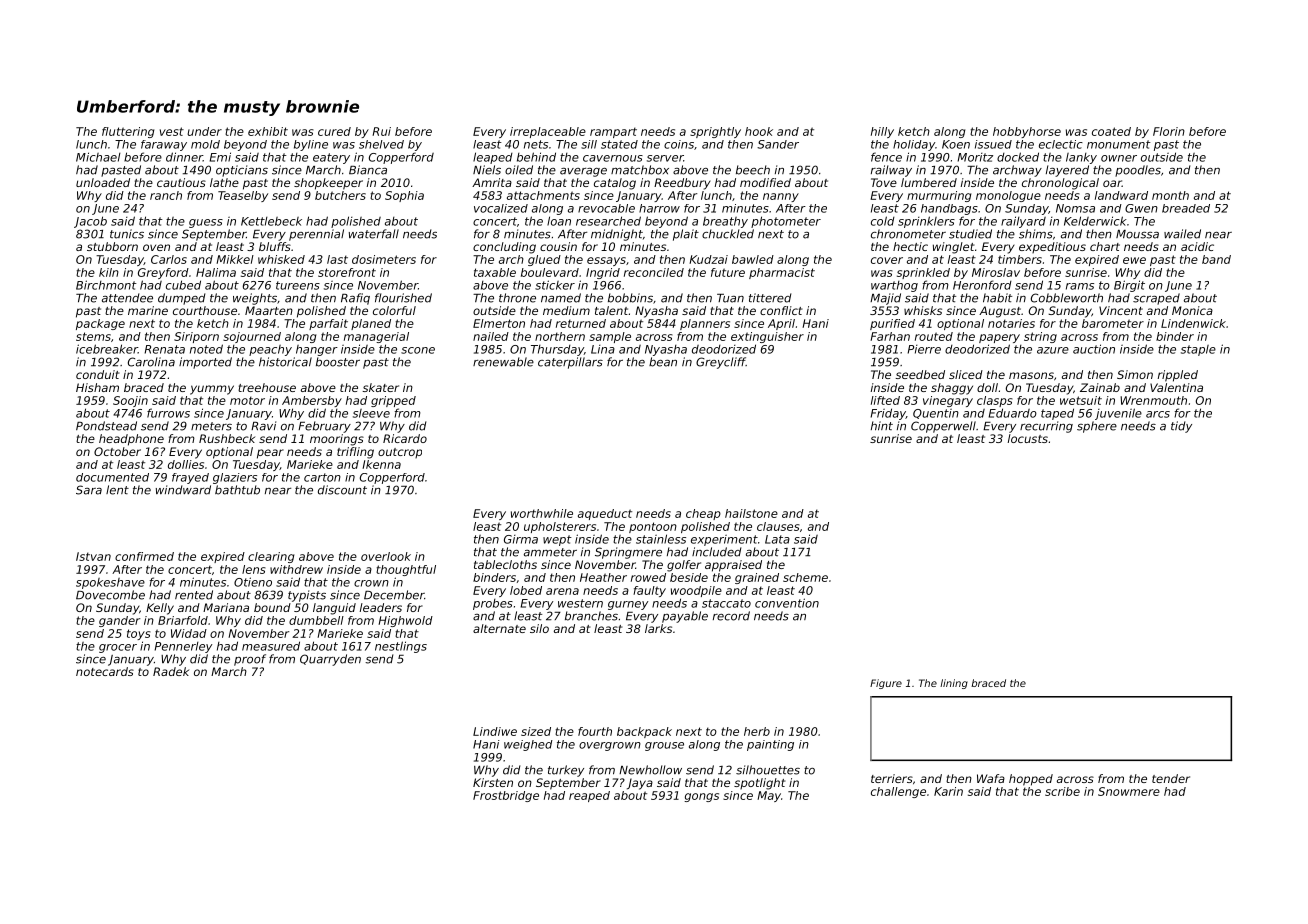 The image size is (1308, 924). Describe the element at coordinates (630, 298) in the screenshot. I see `bobbins` at that location.
